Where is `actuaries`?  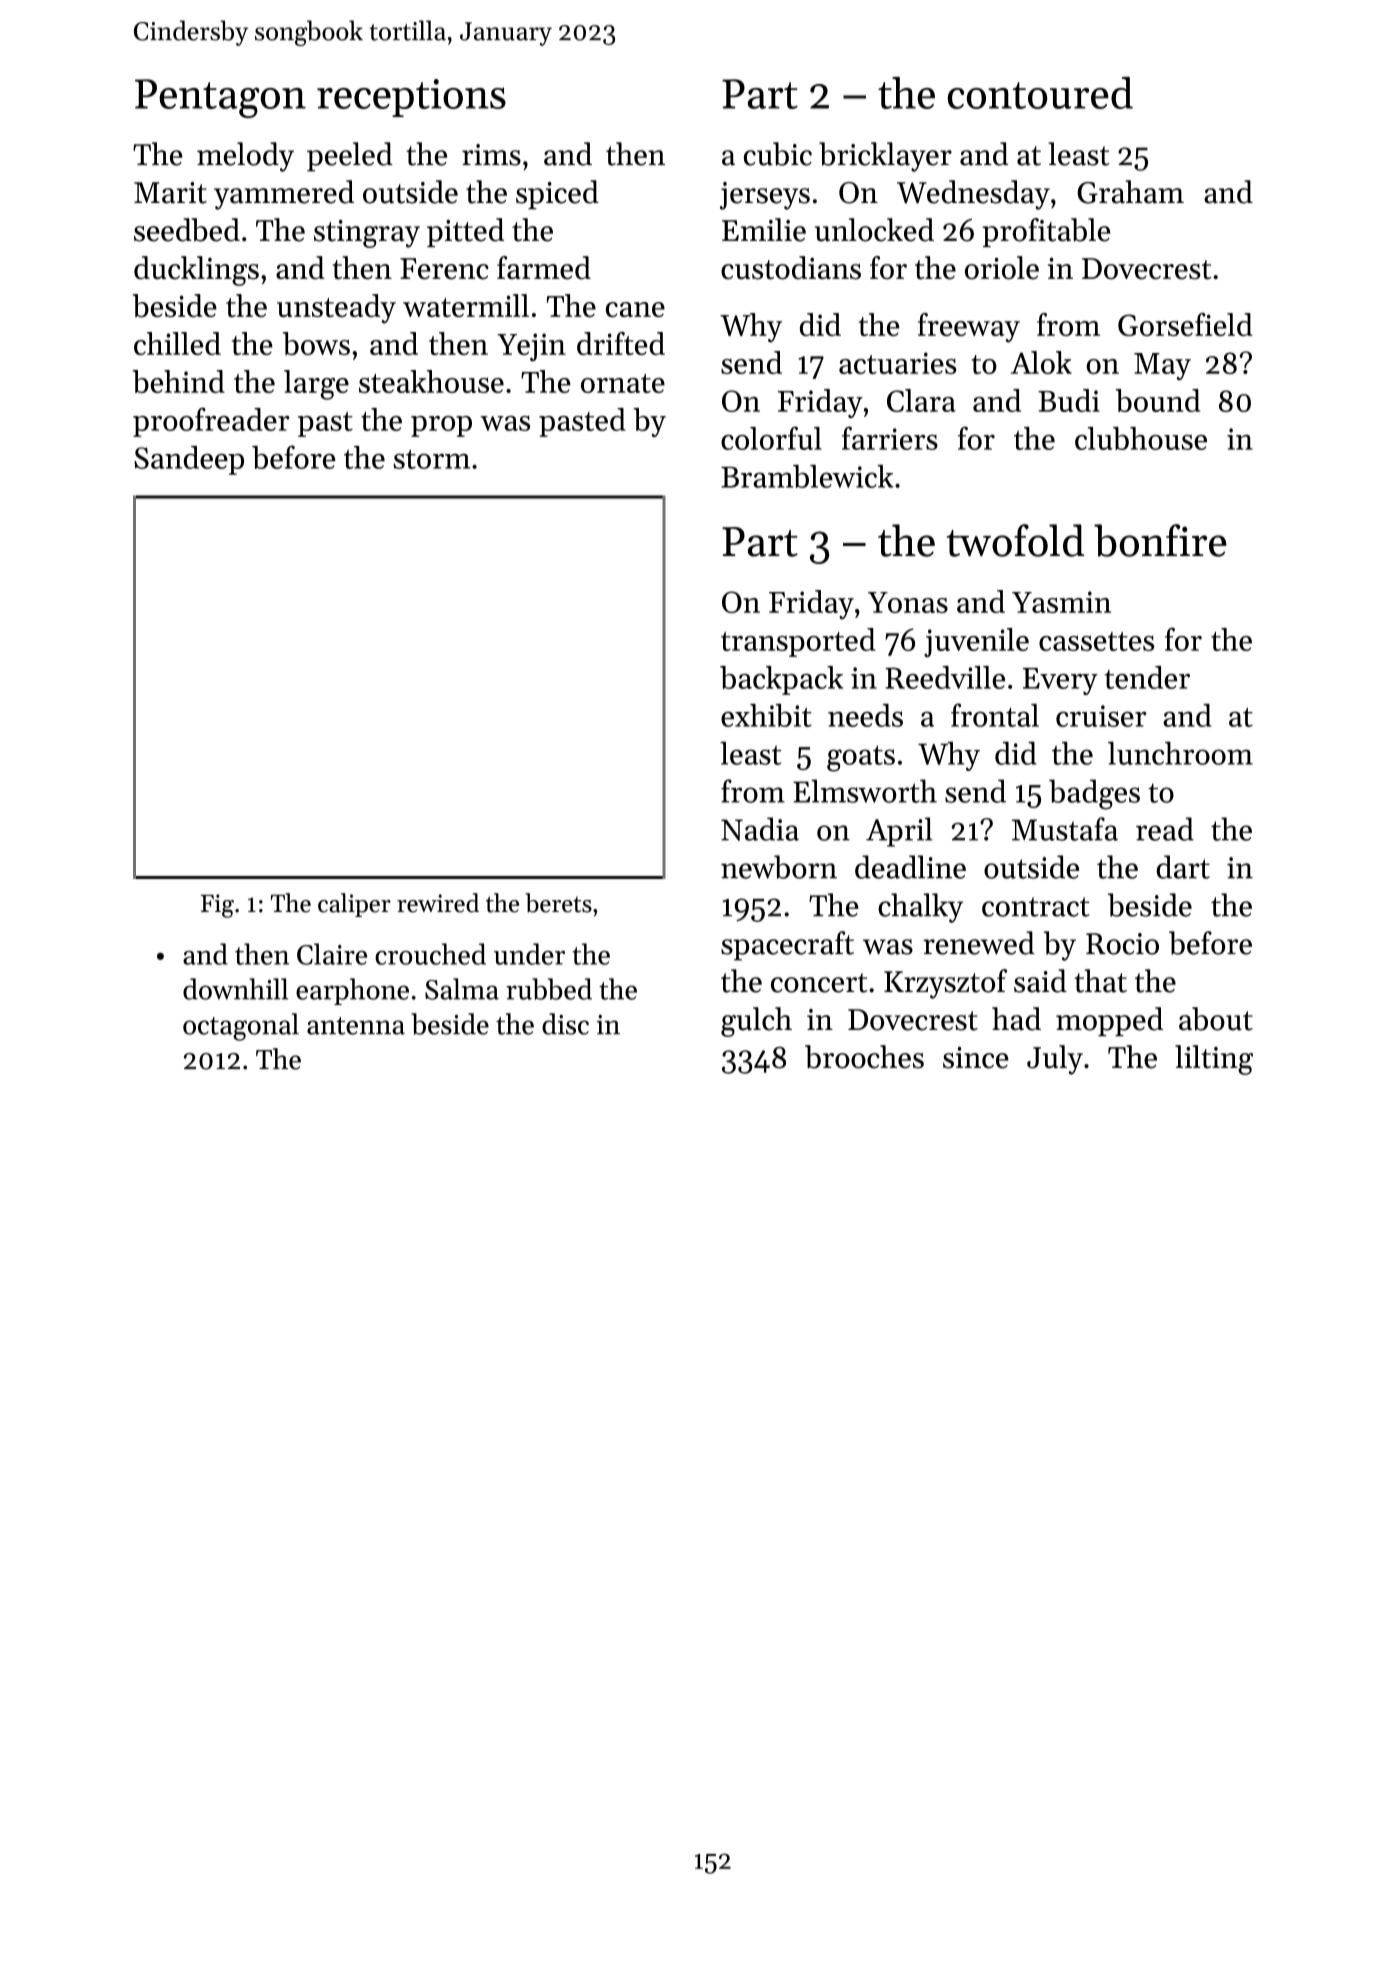 actuaries is located at coordinates (898, 363).
